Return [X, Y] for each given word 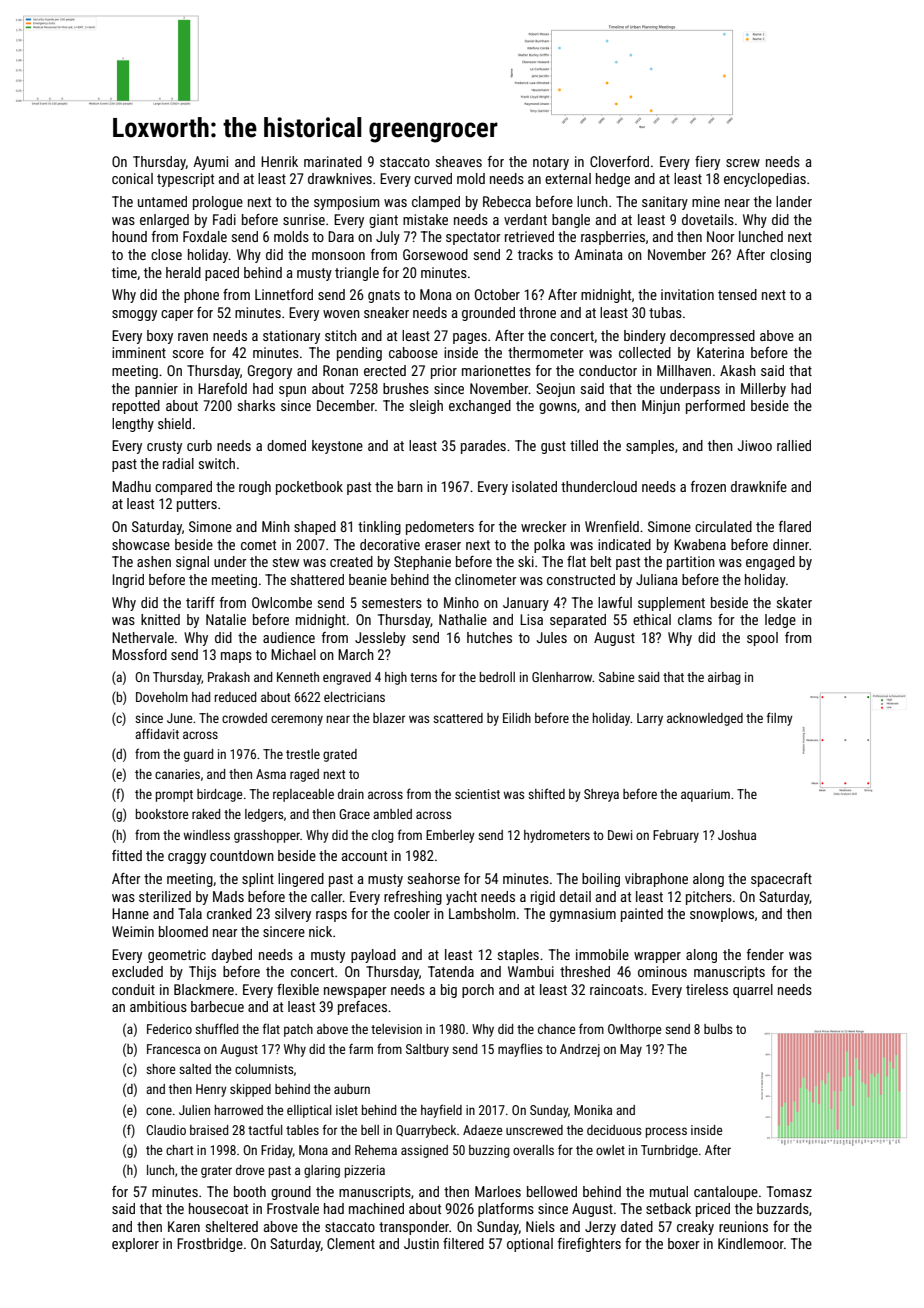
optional [530, 1245]
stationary [291, 337]
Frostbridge [210, 1245]
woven [341, 314]
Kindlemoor [751, 1243]
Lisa [531, 619]
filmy [780, 719]
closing [790, 256]
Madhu [131, 486]
